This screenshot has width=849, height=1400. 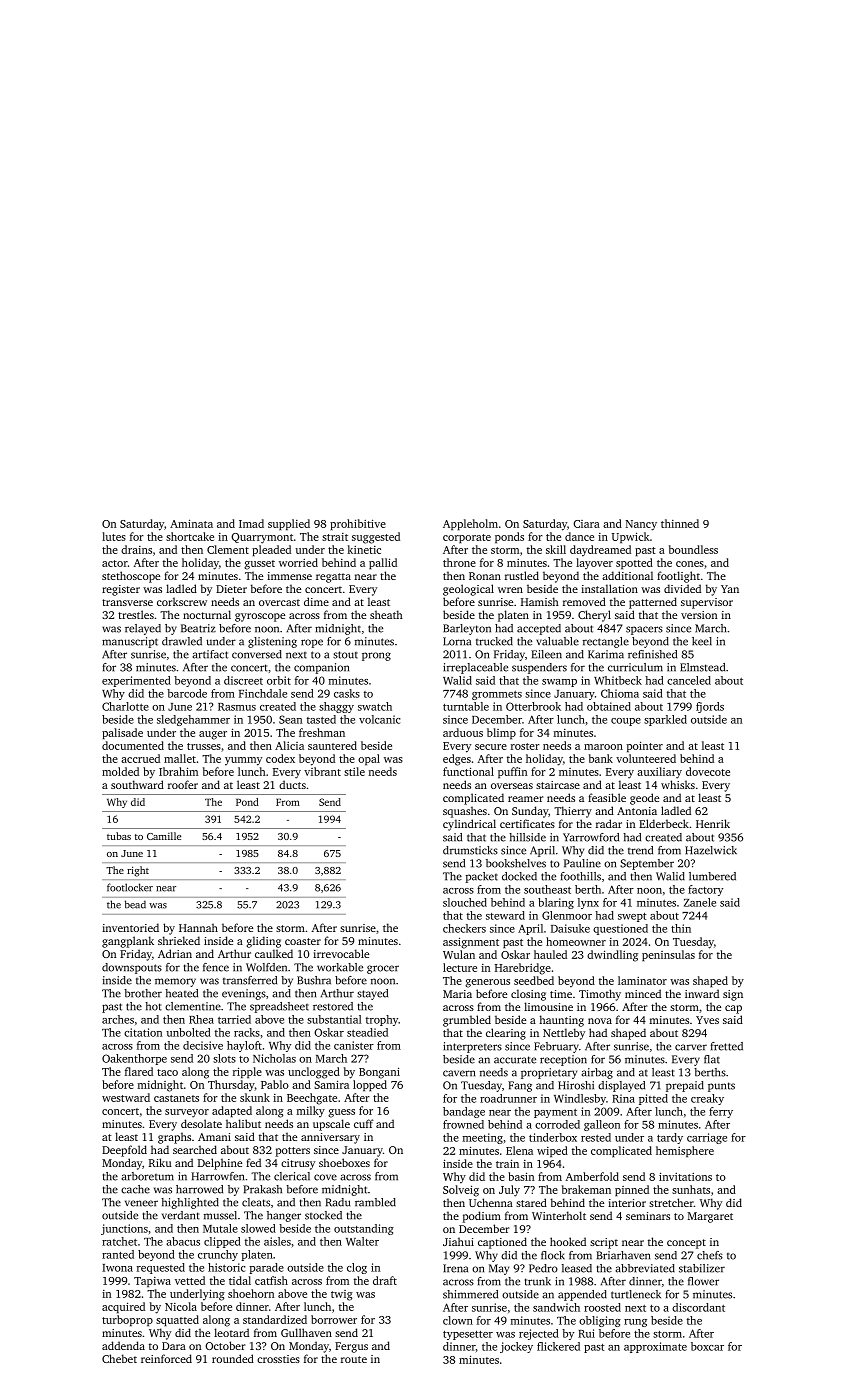 I want to click on wren, so click(x=510, y=590).
